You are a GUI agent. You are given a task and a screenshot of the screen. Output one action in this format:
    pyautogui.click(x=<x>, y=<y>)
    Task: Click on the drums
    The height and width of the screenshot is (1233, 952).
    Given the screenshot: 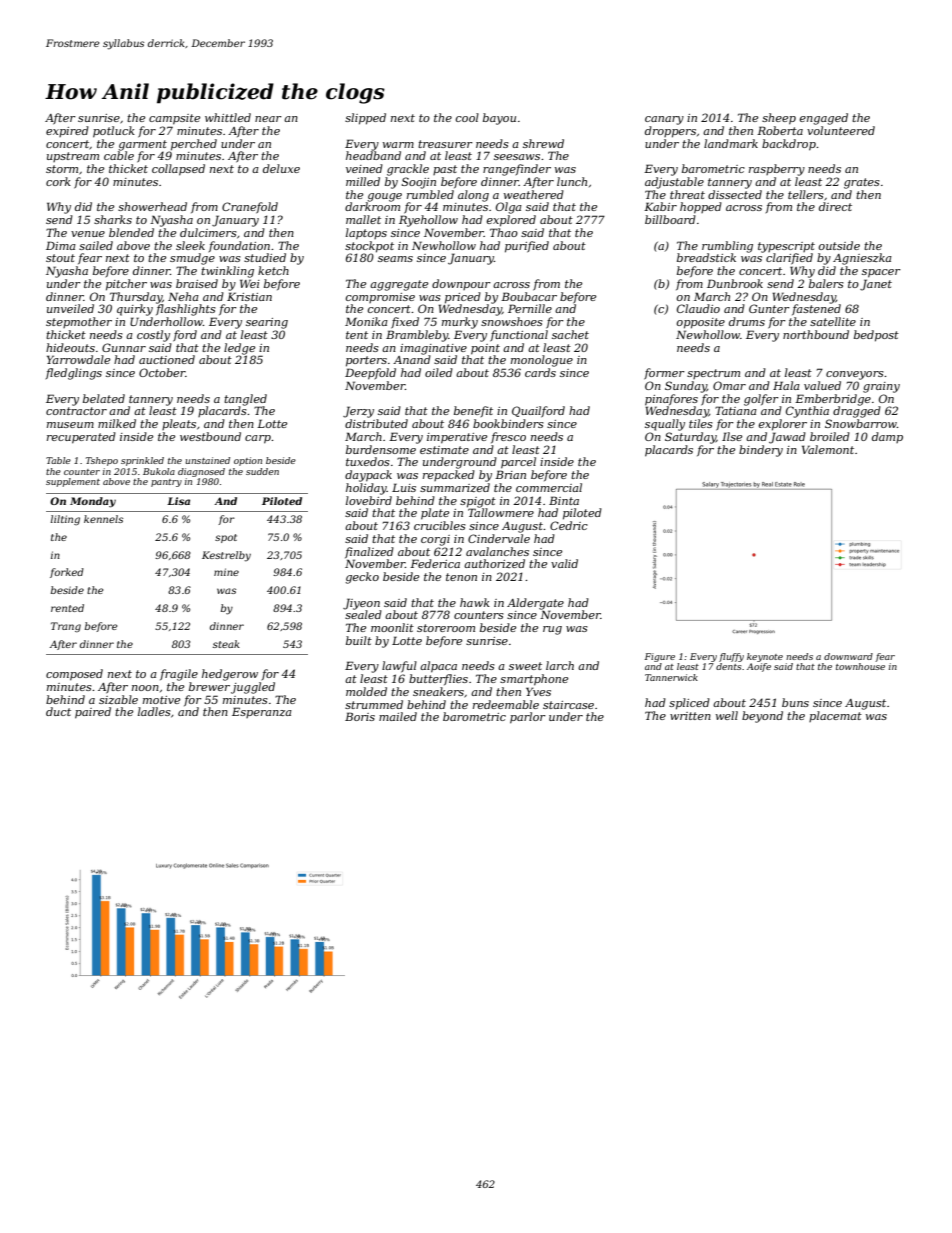 What is the action you would take?
    pyautogui.click(x=747, y=321)
